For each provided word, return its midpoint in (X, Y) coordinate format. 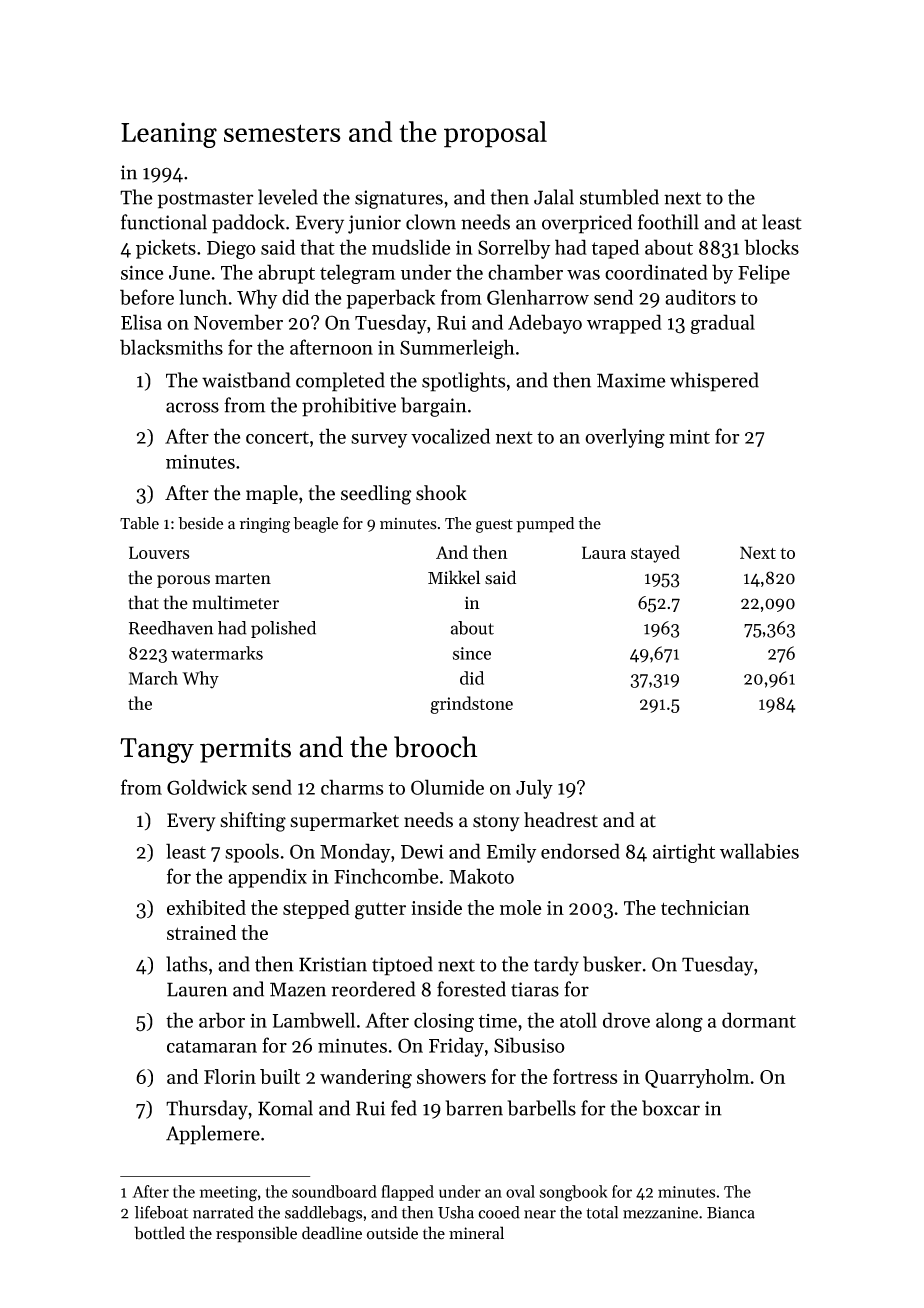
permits (245, 750)
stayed (655, 554)
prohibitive (349, 407)
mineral (476, 1233)
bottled (159, 1233)
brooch (435, 747)
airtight (684, 853)
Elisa (141, 322)
